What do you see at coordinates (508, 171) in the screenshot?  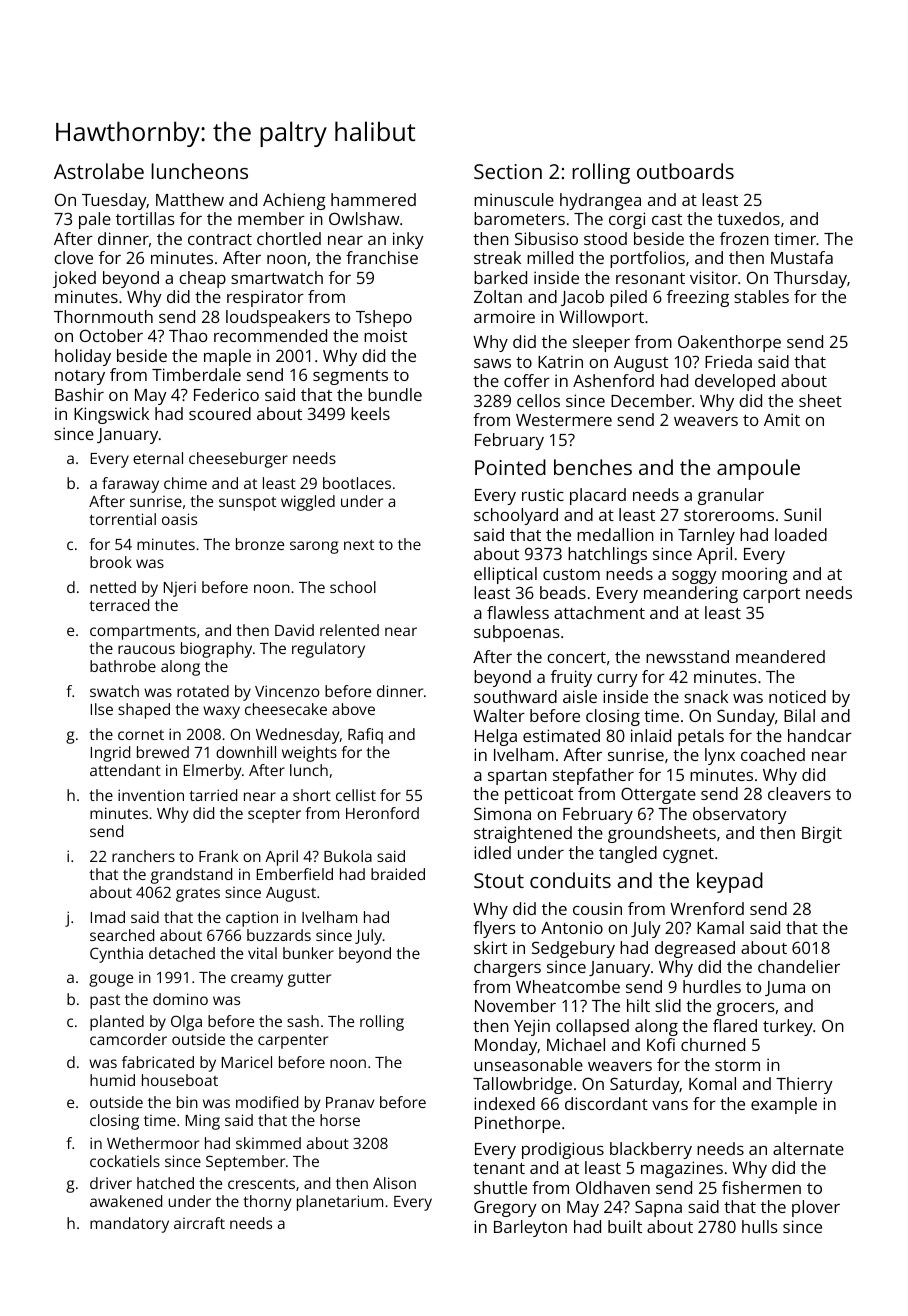 I see `Section` at bounding box center [508, 171].
